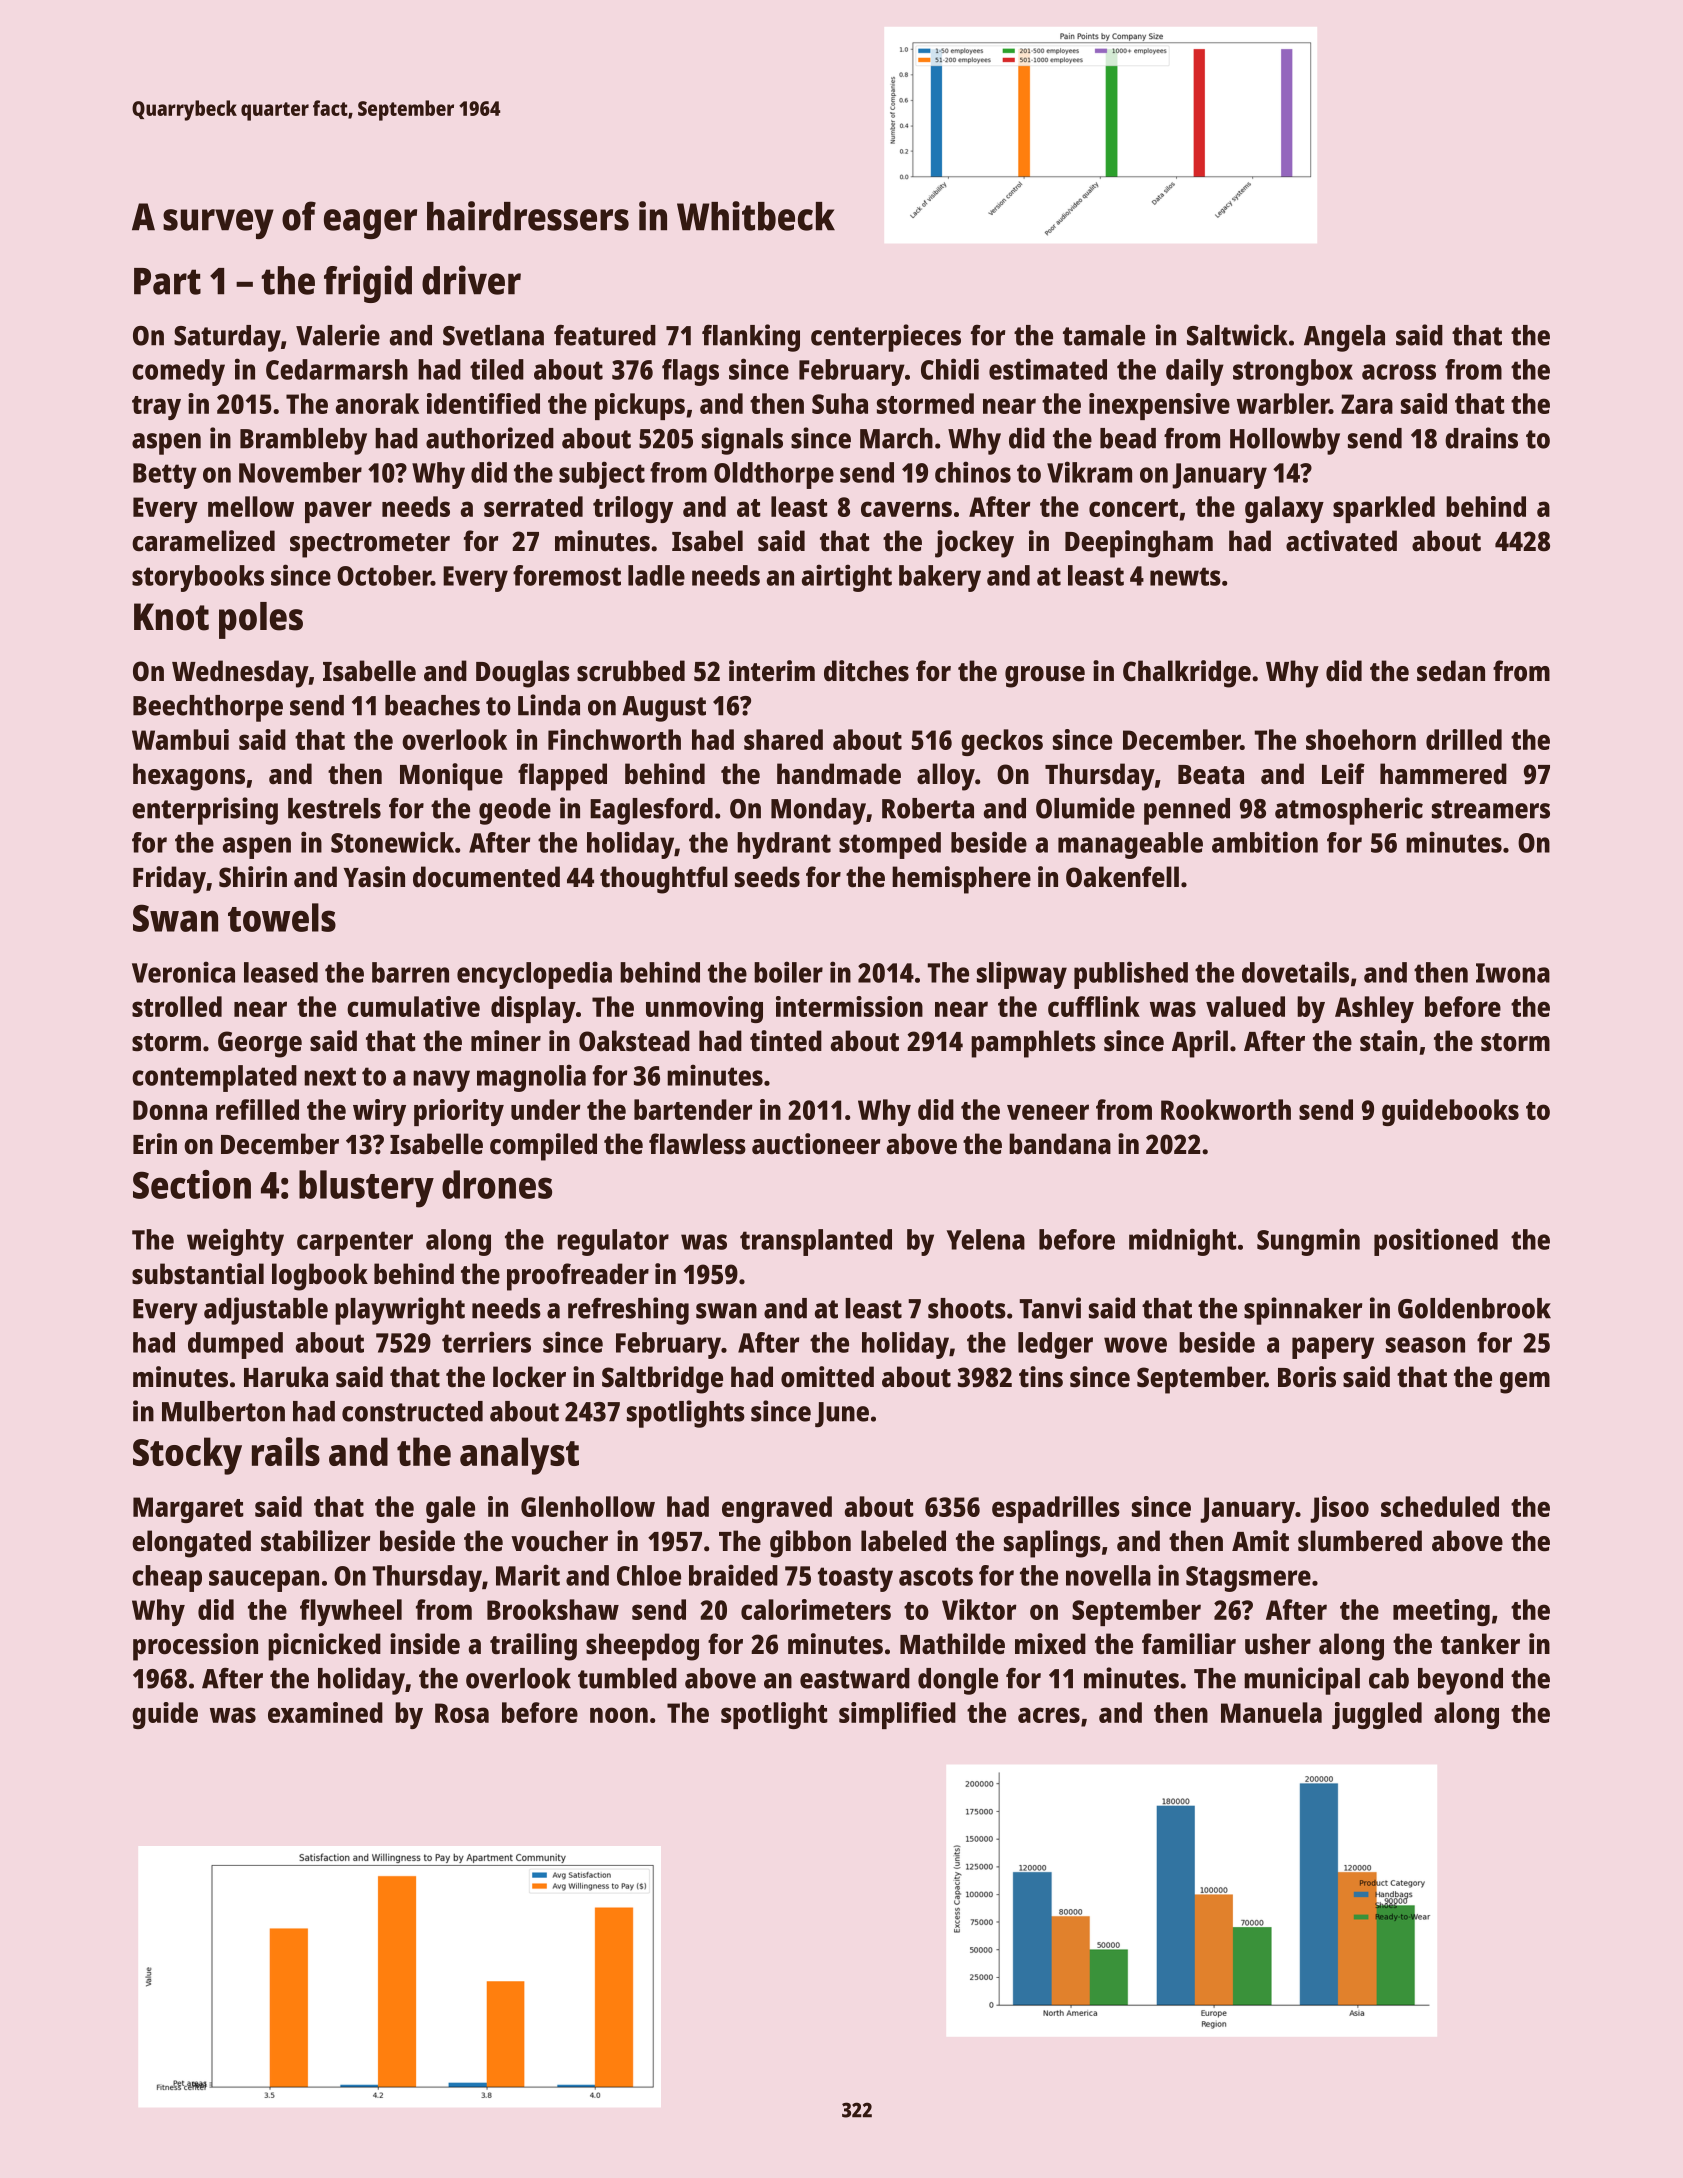 This screenshot has height=2178, width=1683. Describe the element at coordinates (471, 280) in the screenshot. I see `driver` at that location.
